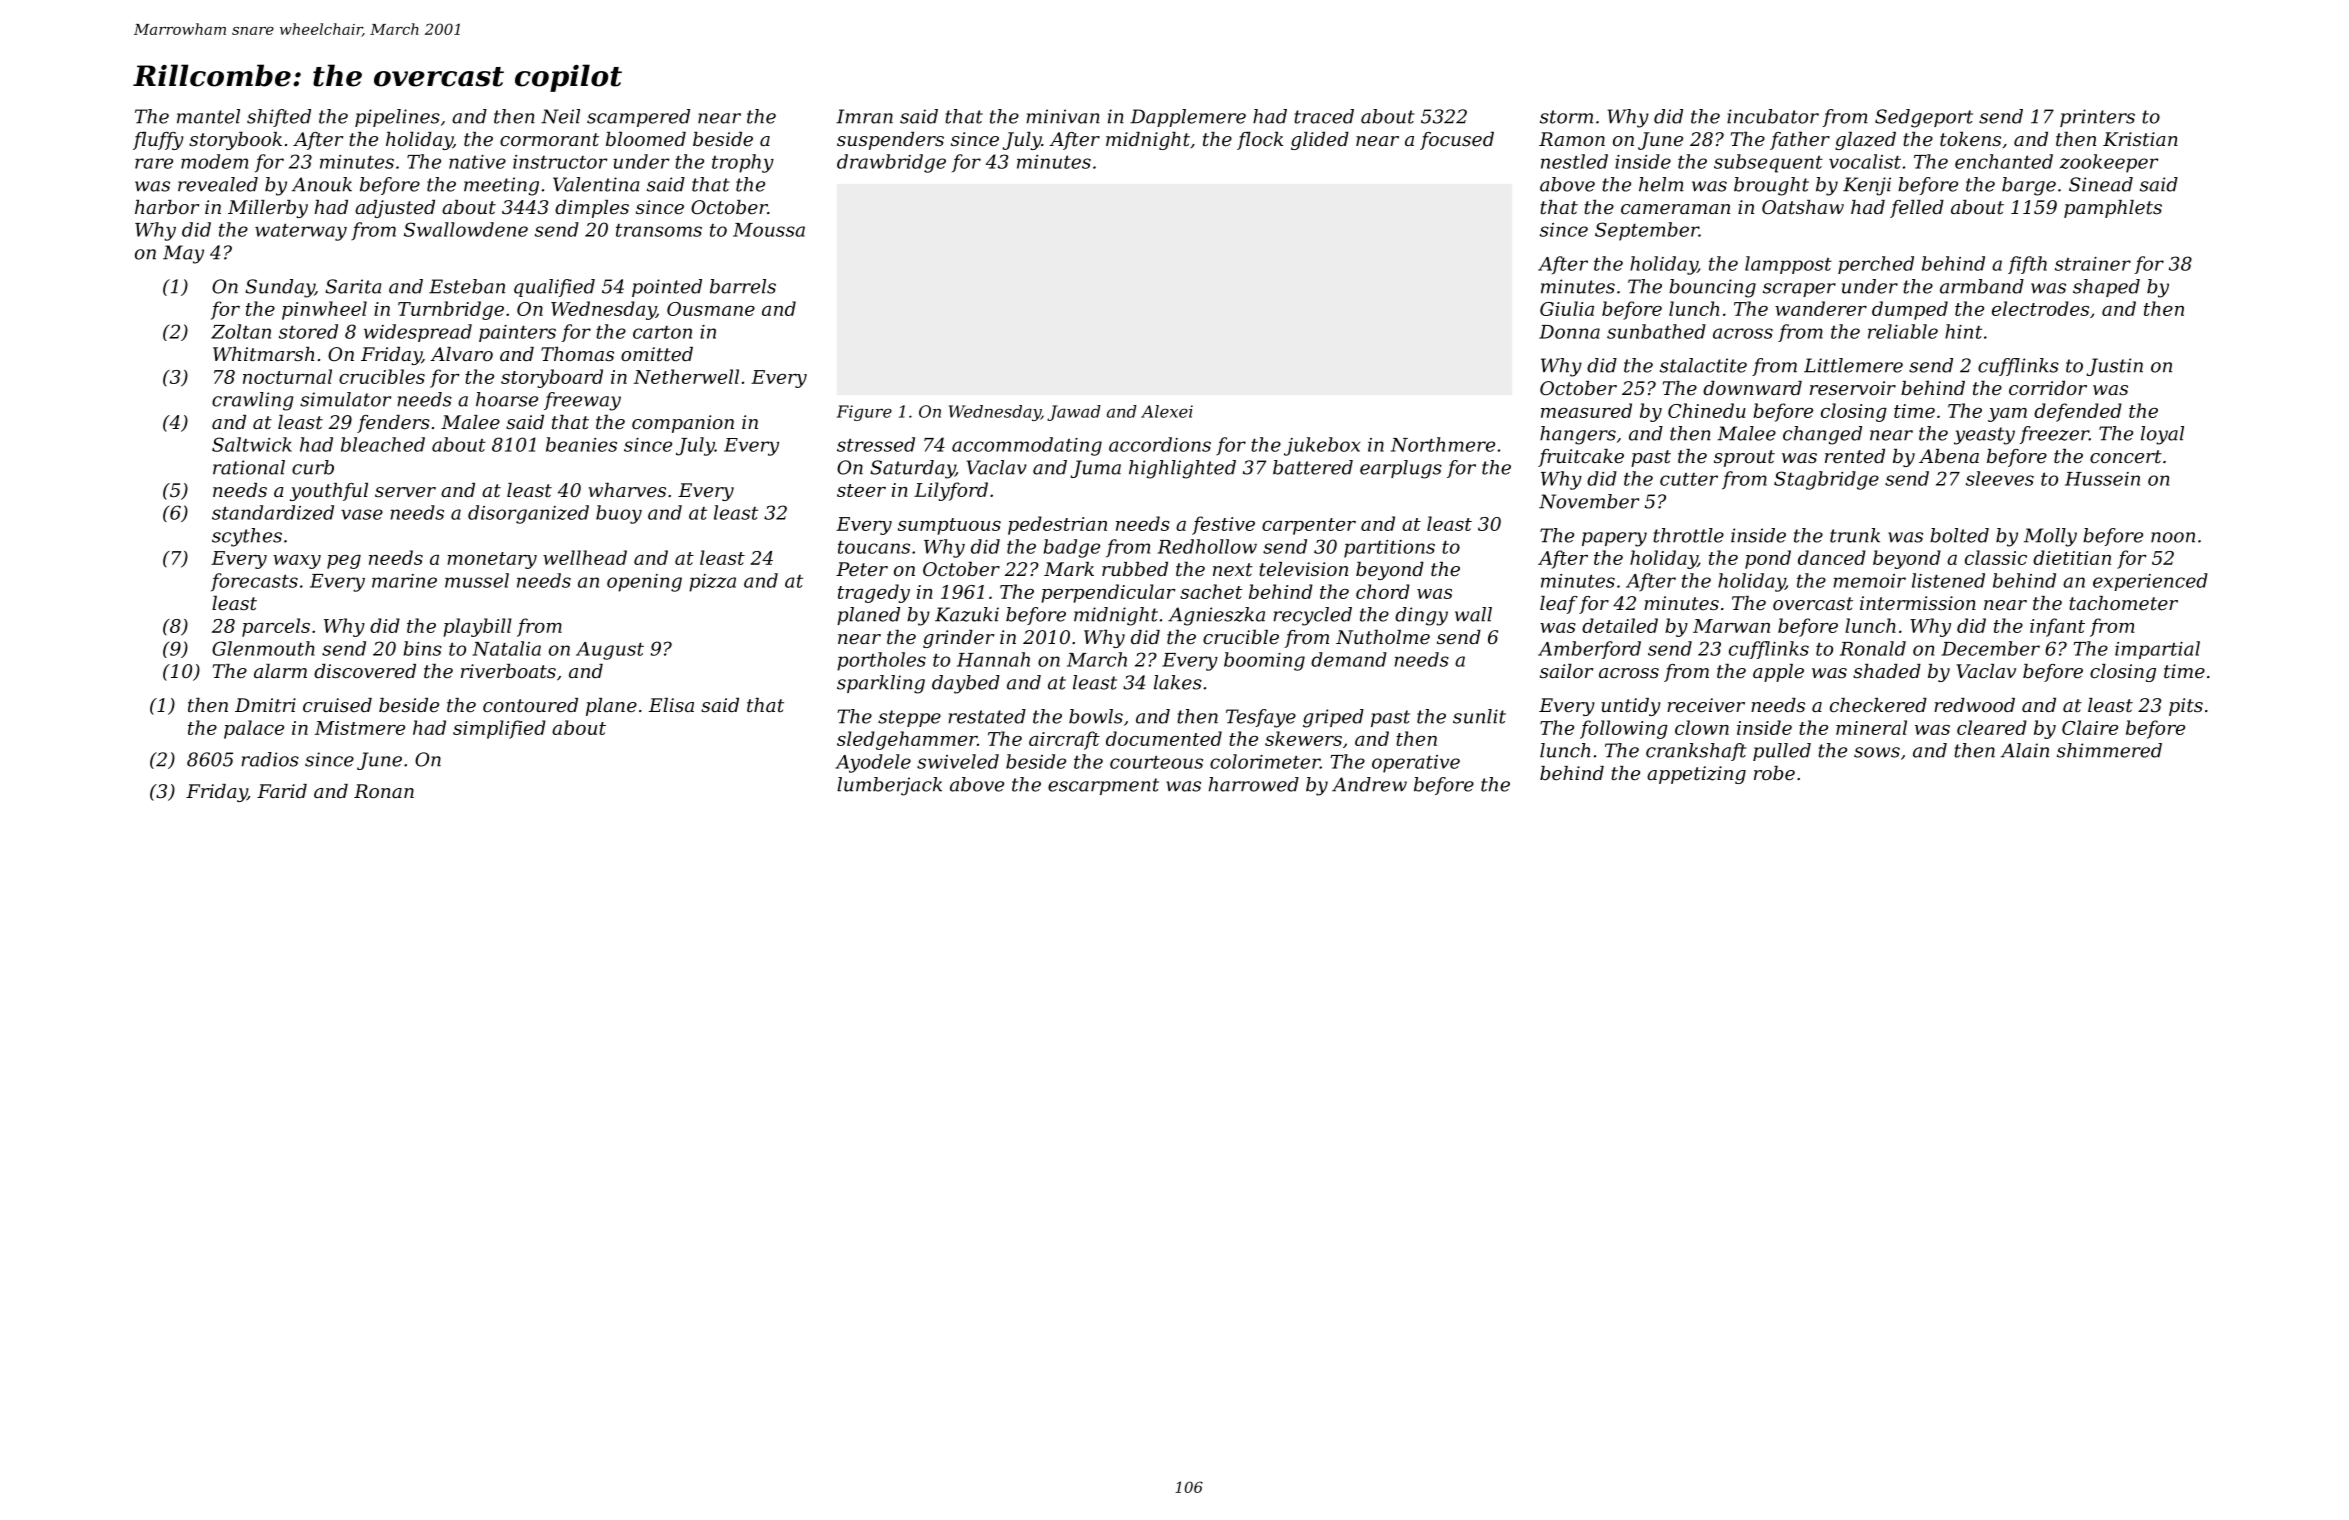 The image size is (2349, 1520). Describe the element at coordinates (393, 424) in the screenshot. I see `fenders` at that location.
